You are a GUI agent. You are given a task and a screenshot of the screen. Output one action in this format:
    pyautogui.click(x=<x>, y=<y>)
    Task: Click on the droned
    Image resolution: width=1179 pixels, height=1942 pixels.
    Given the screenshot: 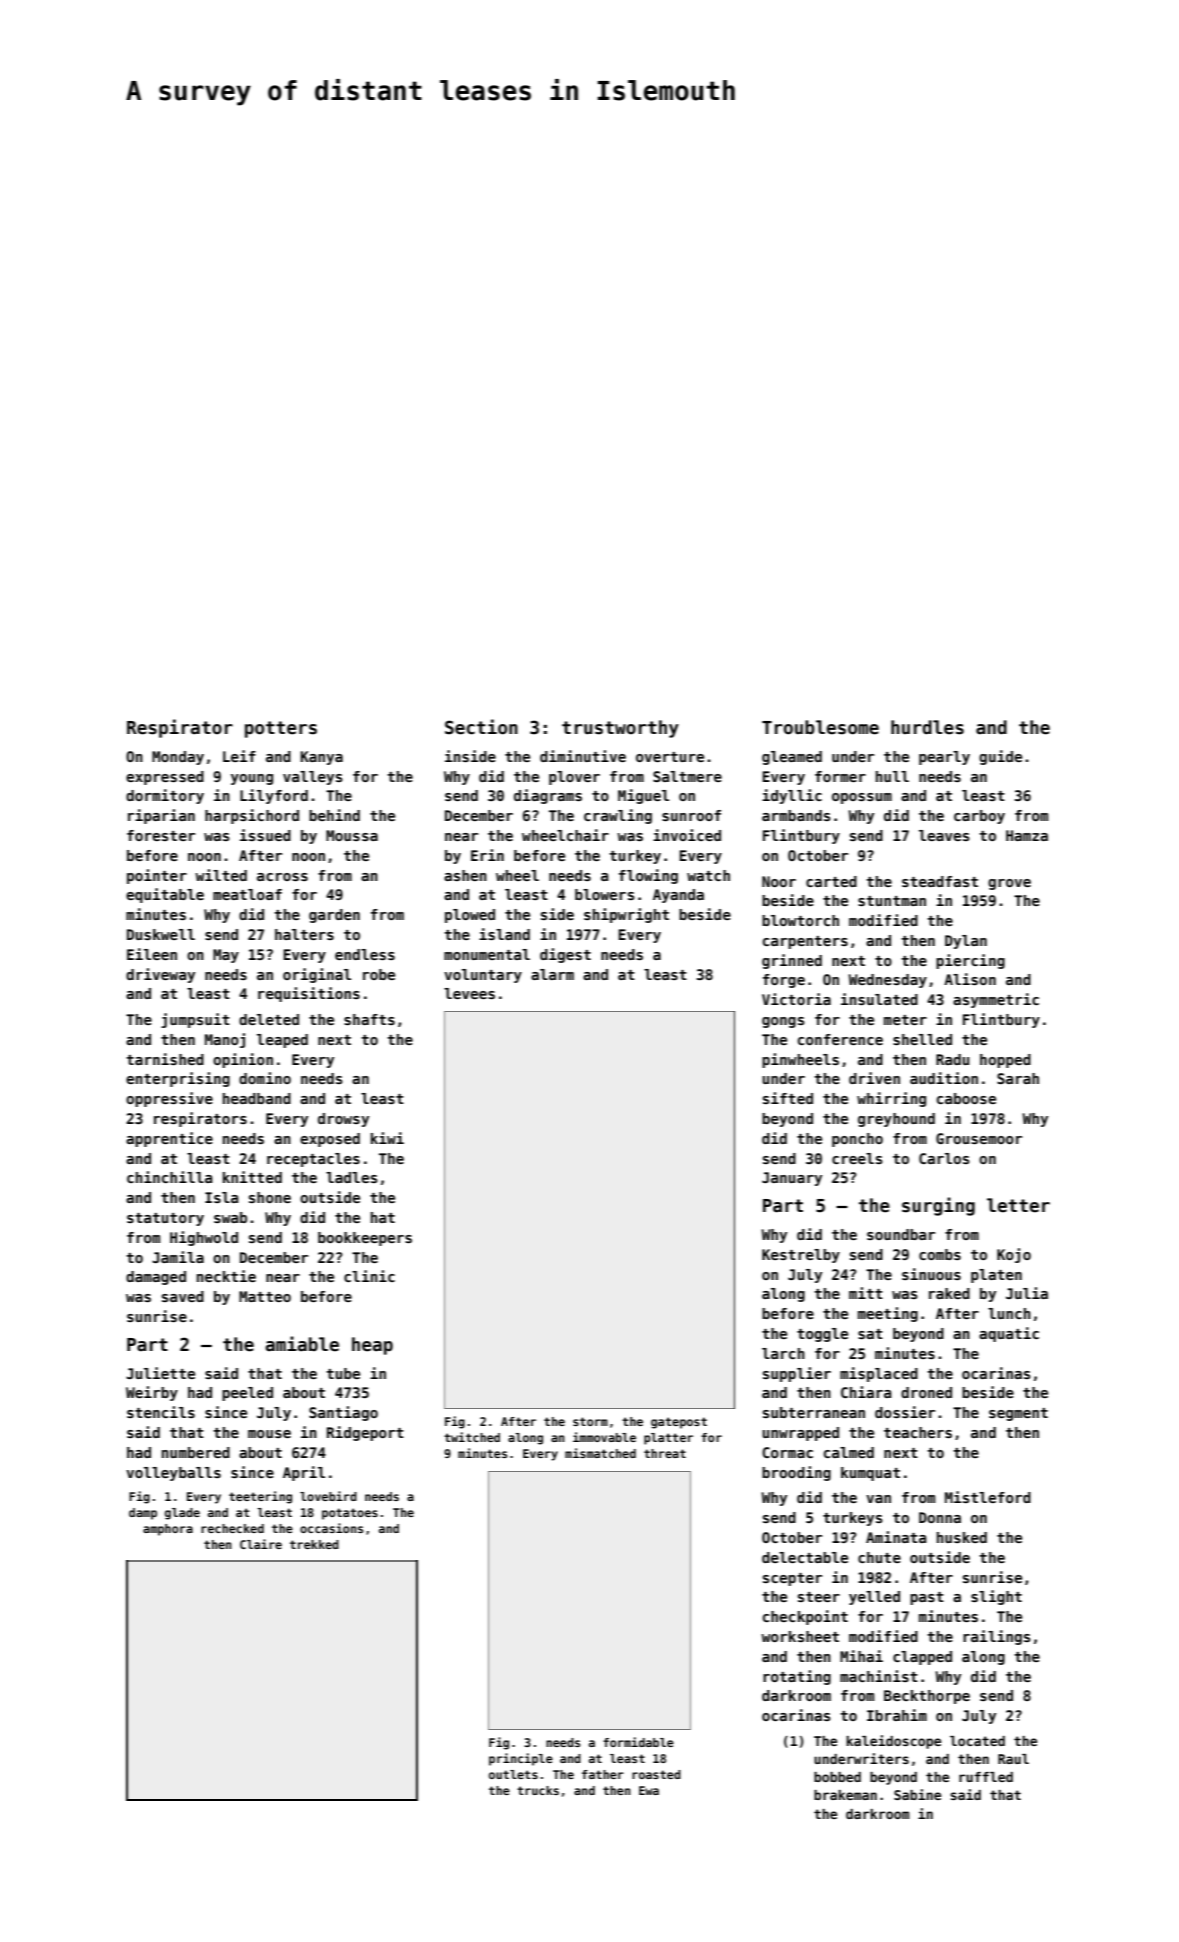 What is the action you would take?
    pyautogui.click(x=926, y=1392)
